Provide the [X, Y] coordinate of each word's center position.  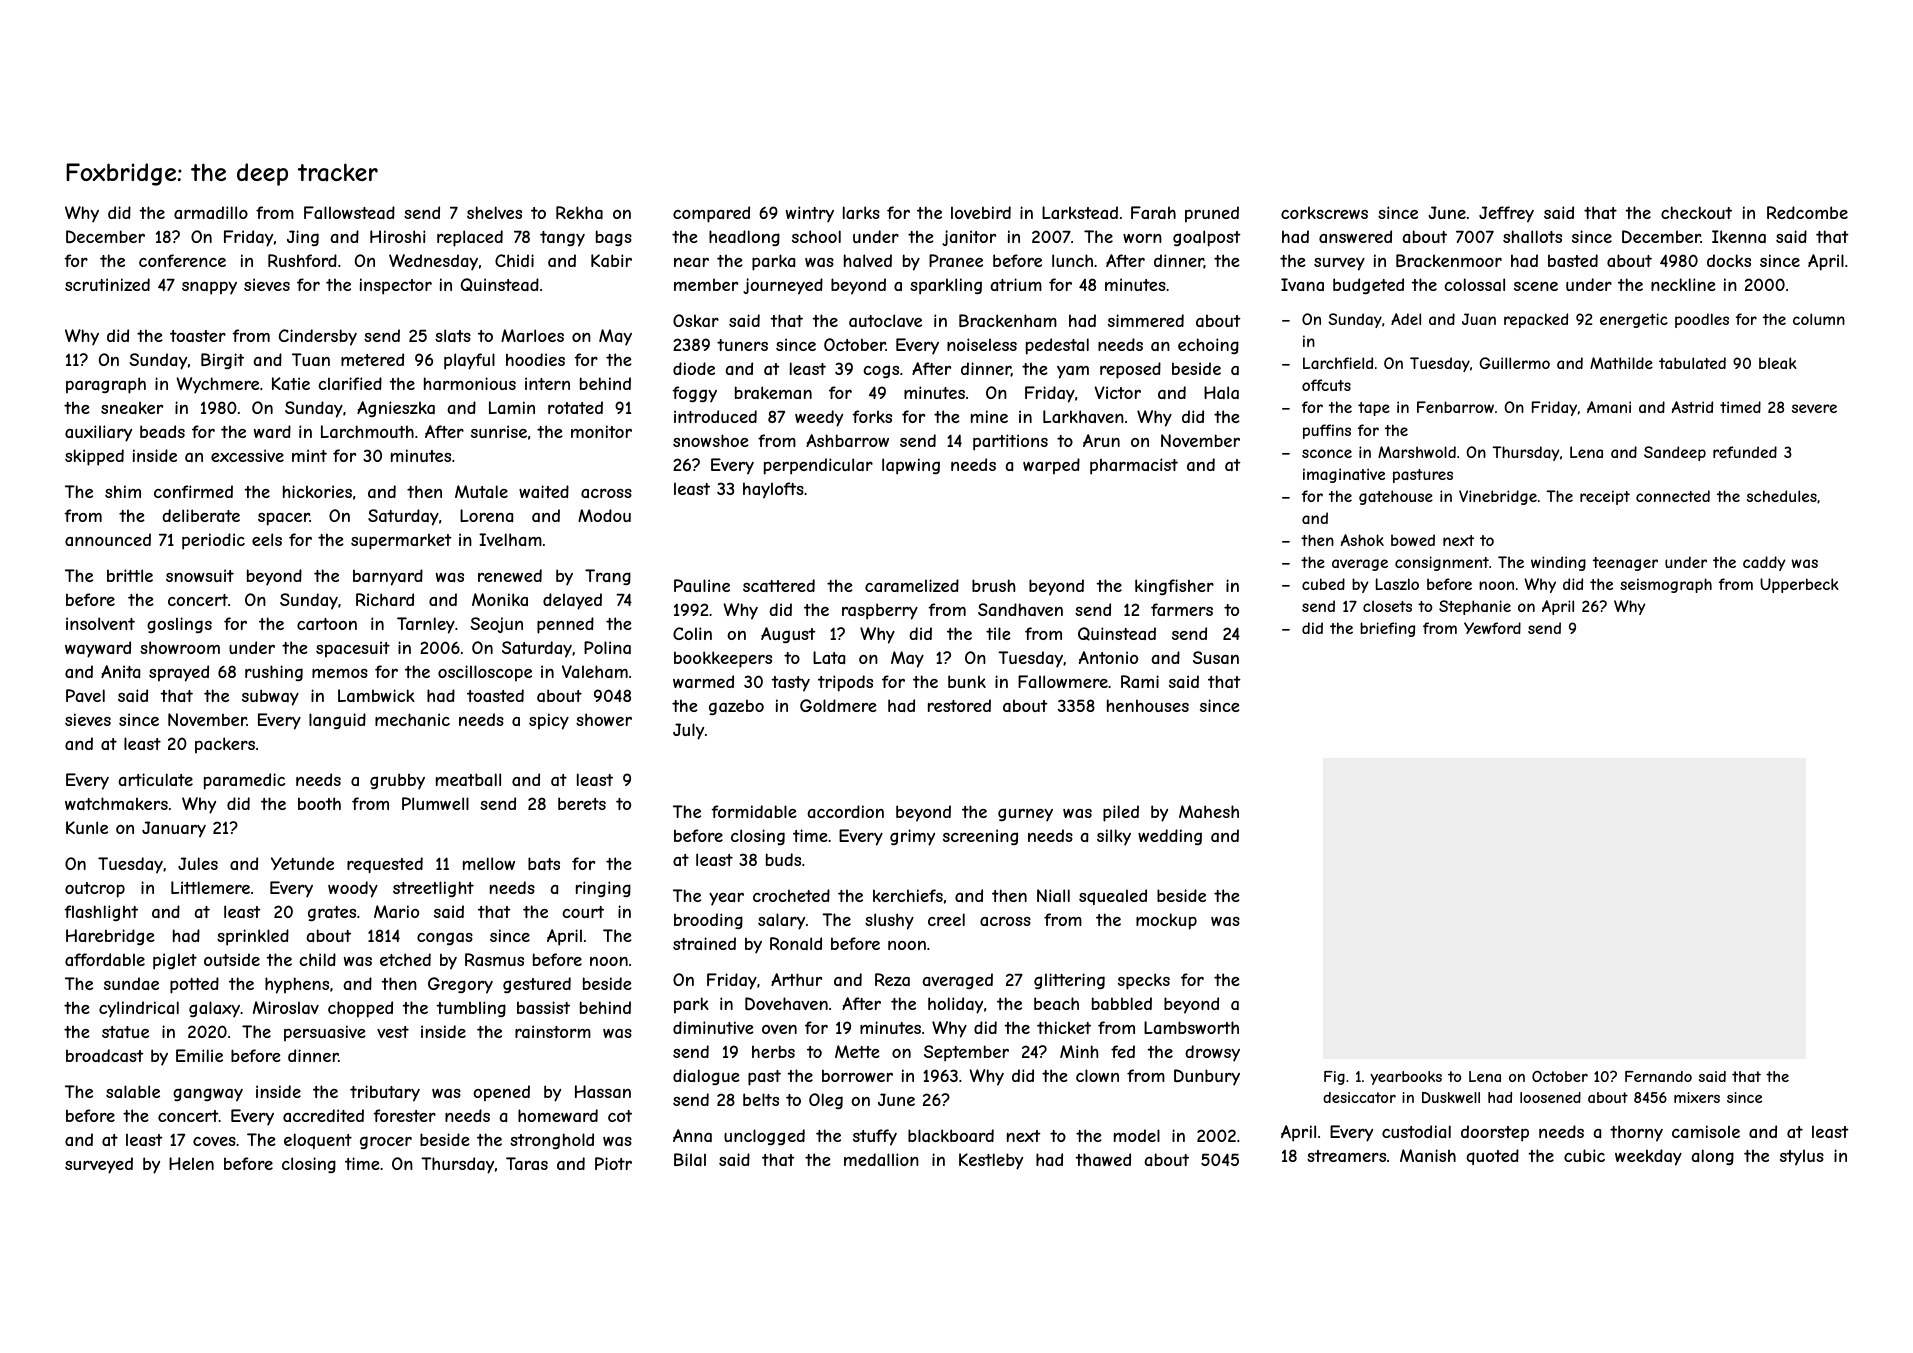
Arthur [796, 979]
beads [162, 431]
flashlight [101, 913]
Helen [191, 1163]
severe [1814, 408]
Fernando [1658, 1076]
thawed [1103, 1159]
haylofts [773, 490]
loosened [1550, 1097]
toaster [198, 336]
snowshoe [711, 440]
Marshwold [1417, 452]
